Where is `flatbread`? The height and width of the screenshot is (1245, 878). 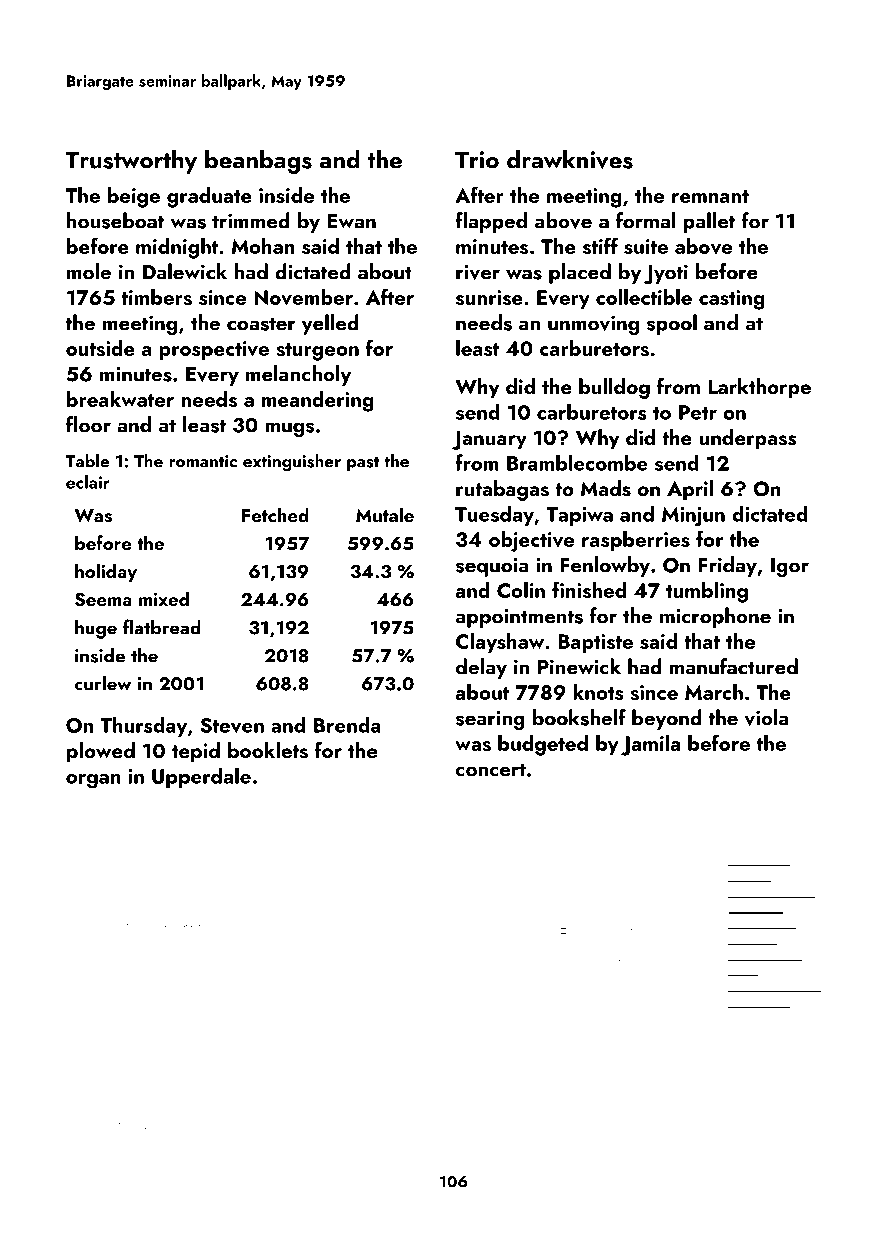
flatbread is located at coordinates (162, 627).
